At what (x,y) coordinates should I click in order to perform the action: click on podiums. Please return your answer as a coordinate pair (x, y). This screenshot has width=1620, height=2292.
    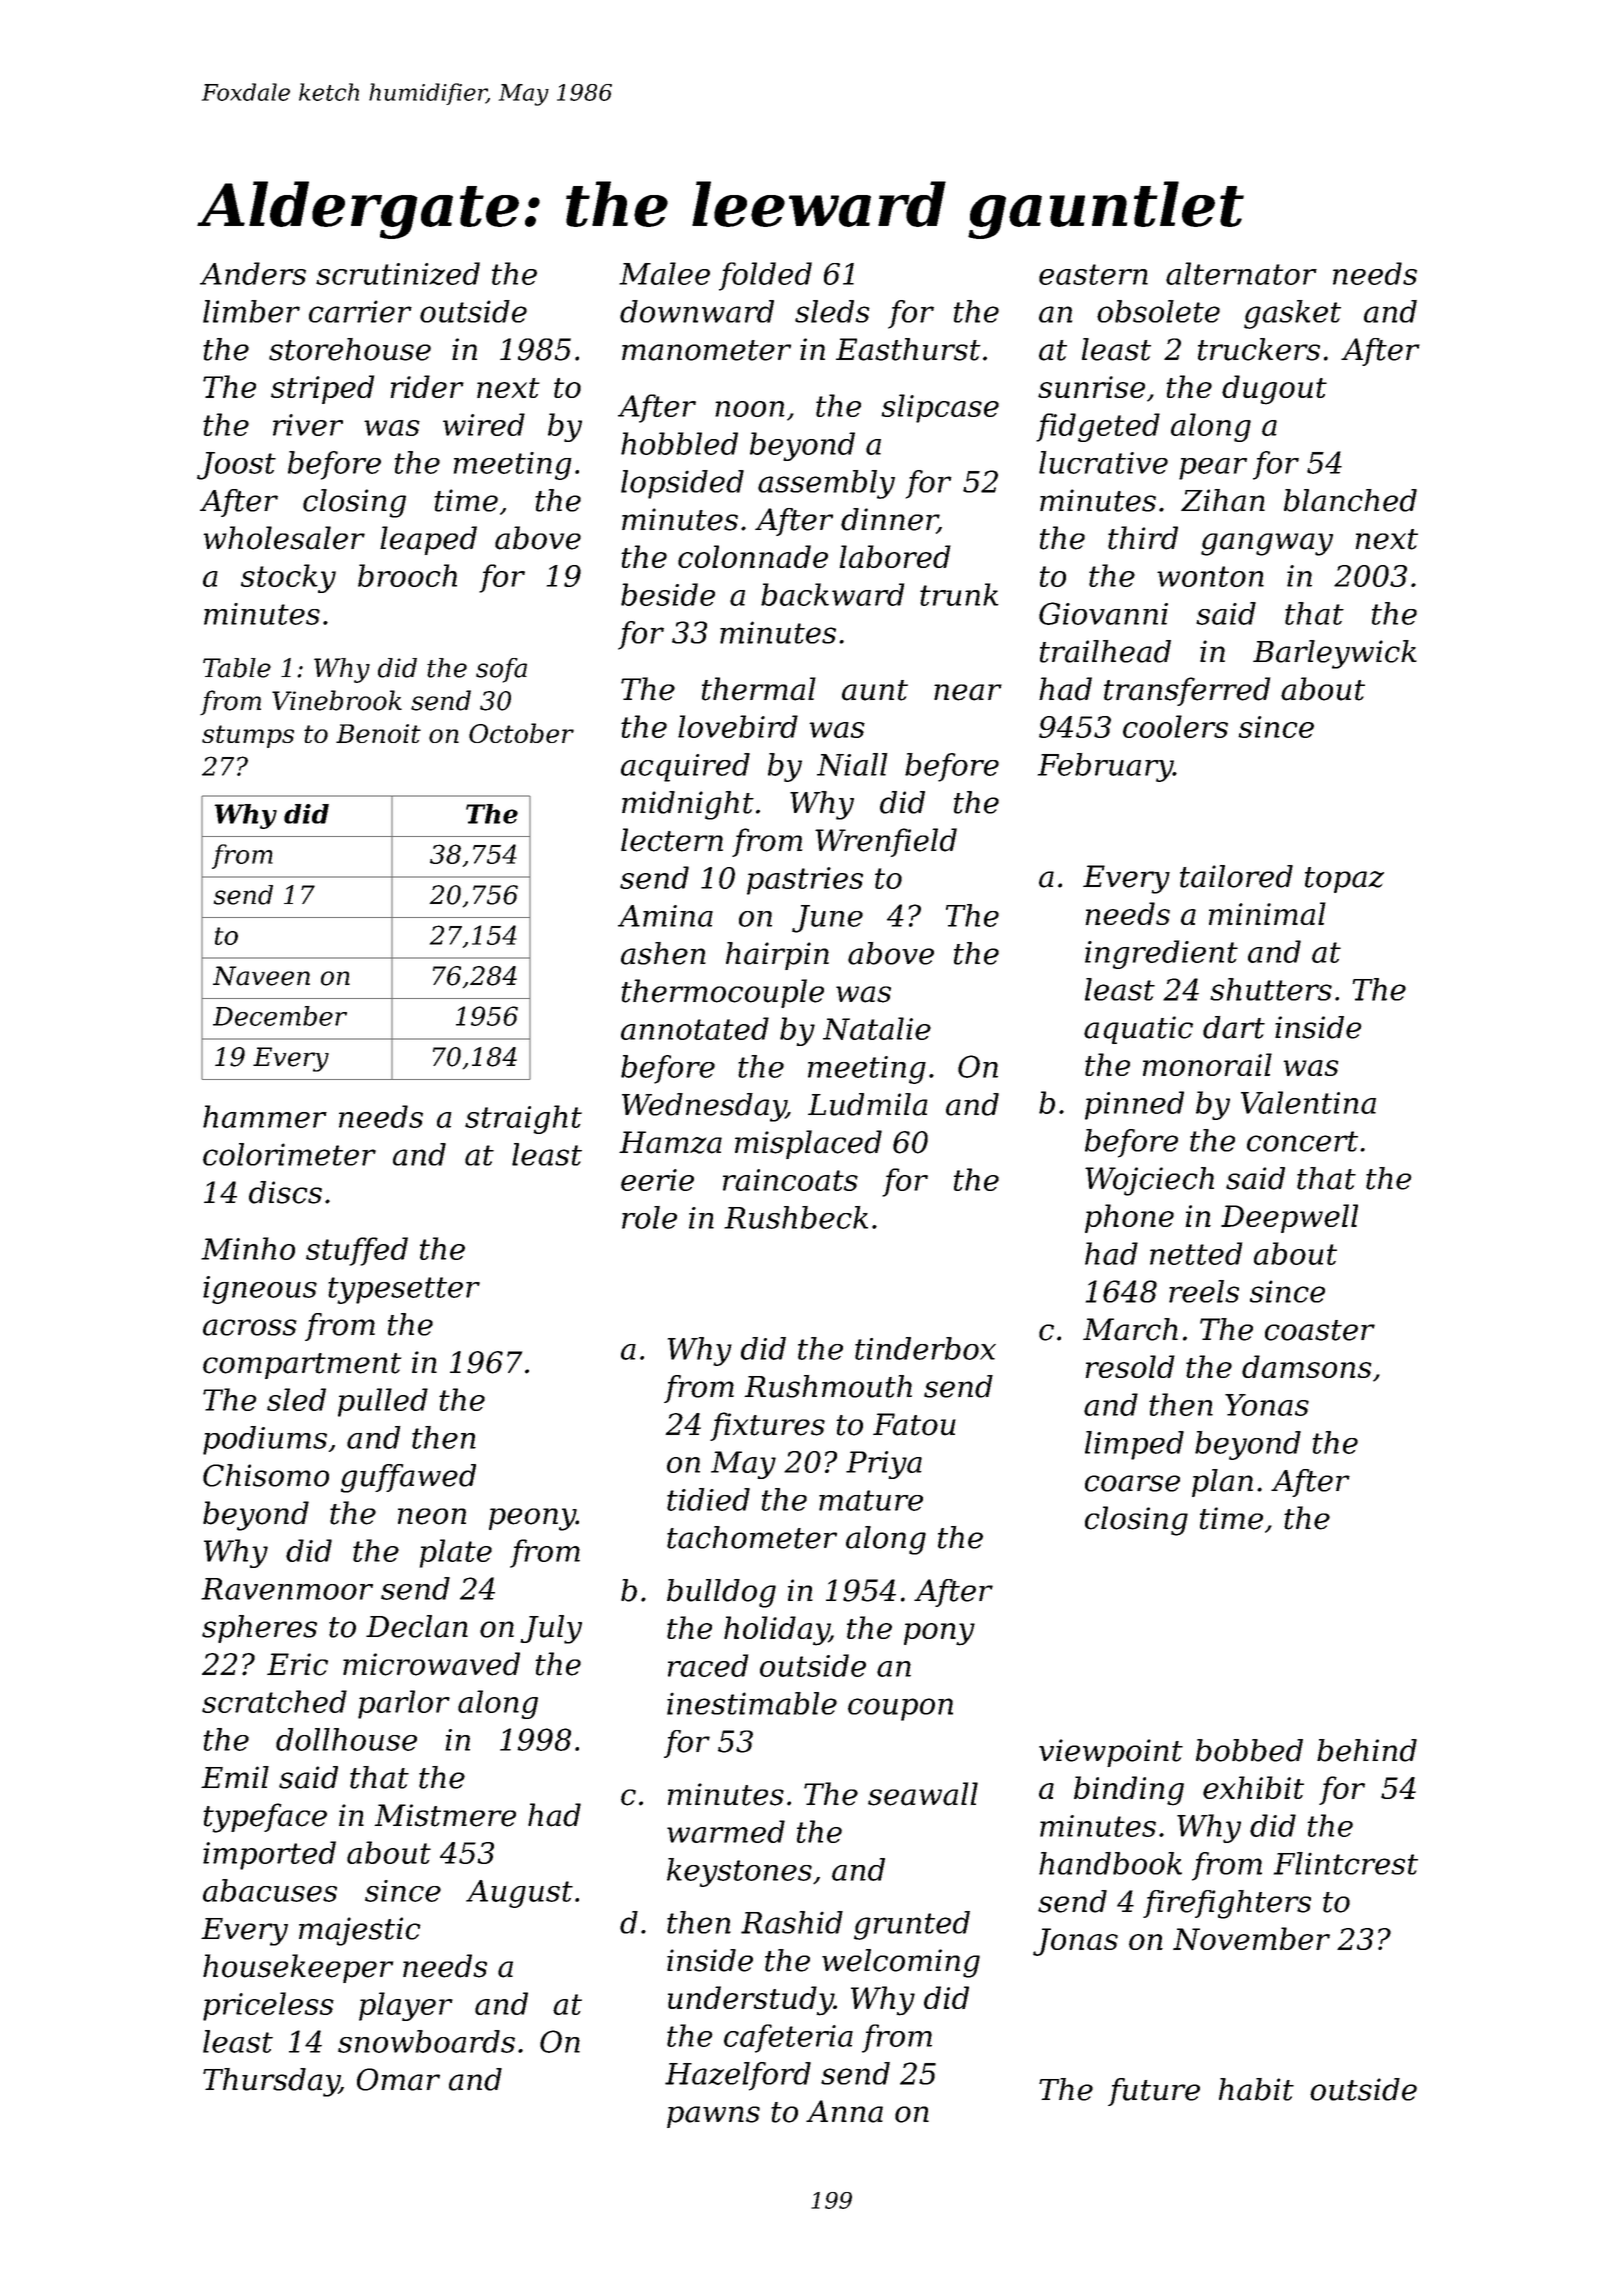
    Looking at the image, I should click on (265, 1440).
